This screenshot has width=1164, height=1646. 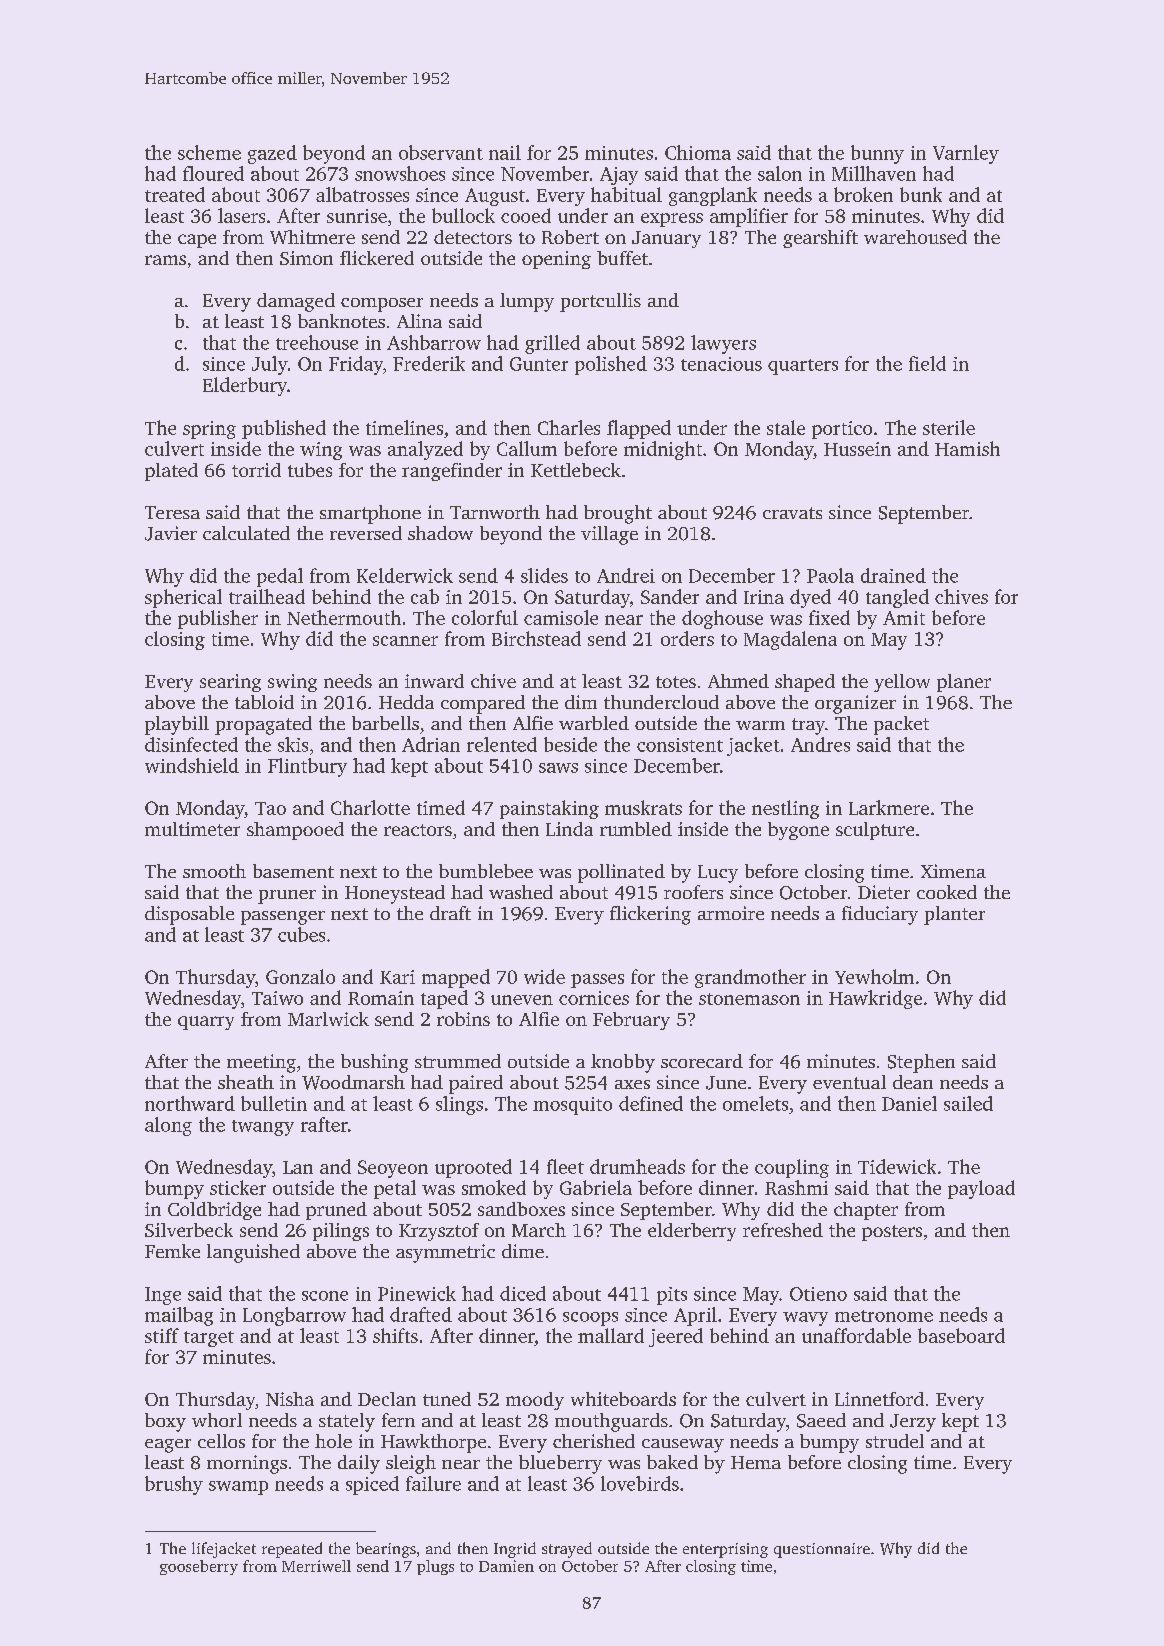 I want to click on gooseberry, so click(x=199, y=1567).
